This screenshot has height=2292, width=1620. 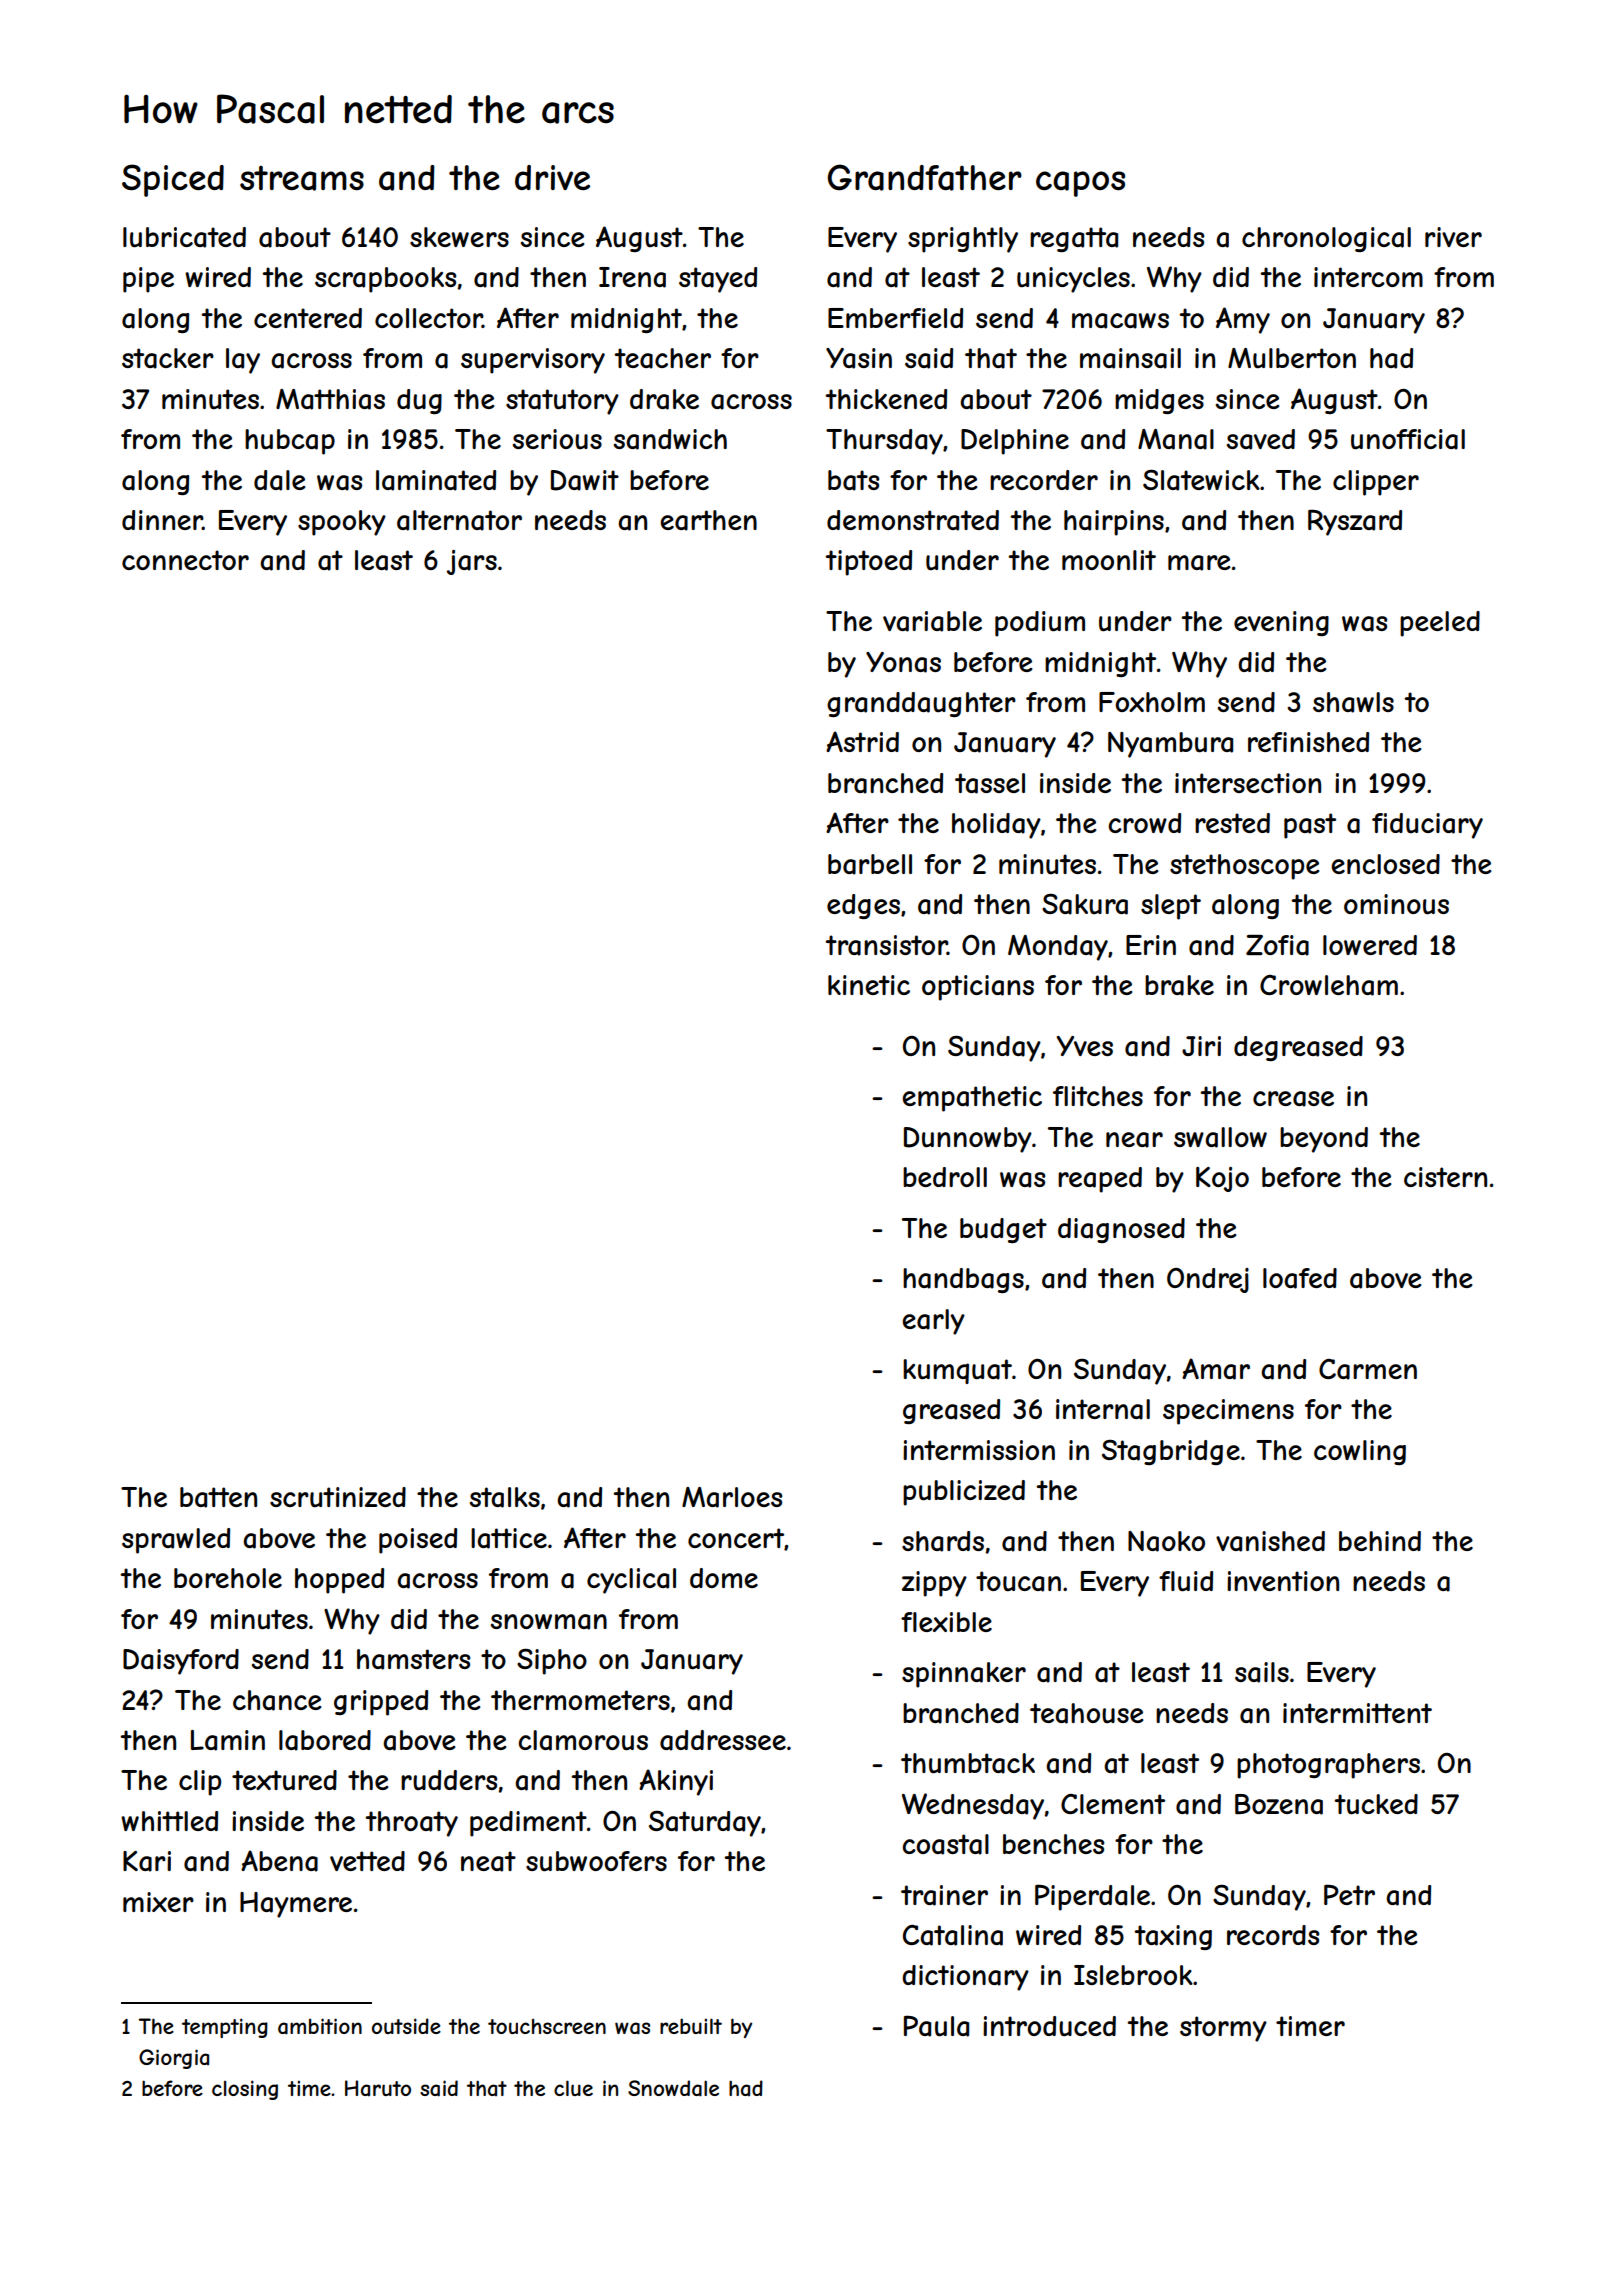 I want to click on river, so click(x=1453, y=237).
